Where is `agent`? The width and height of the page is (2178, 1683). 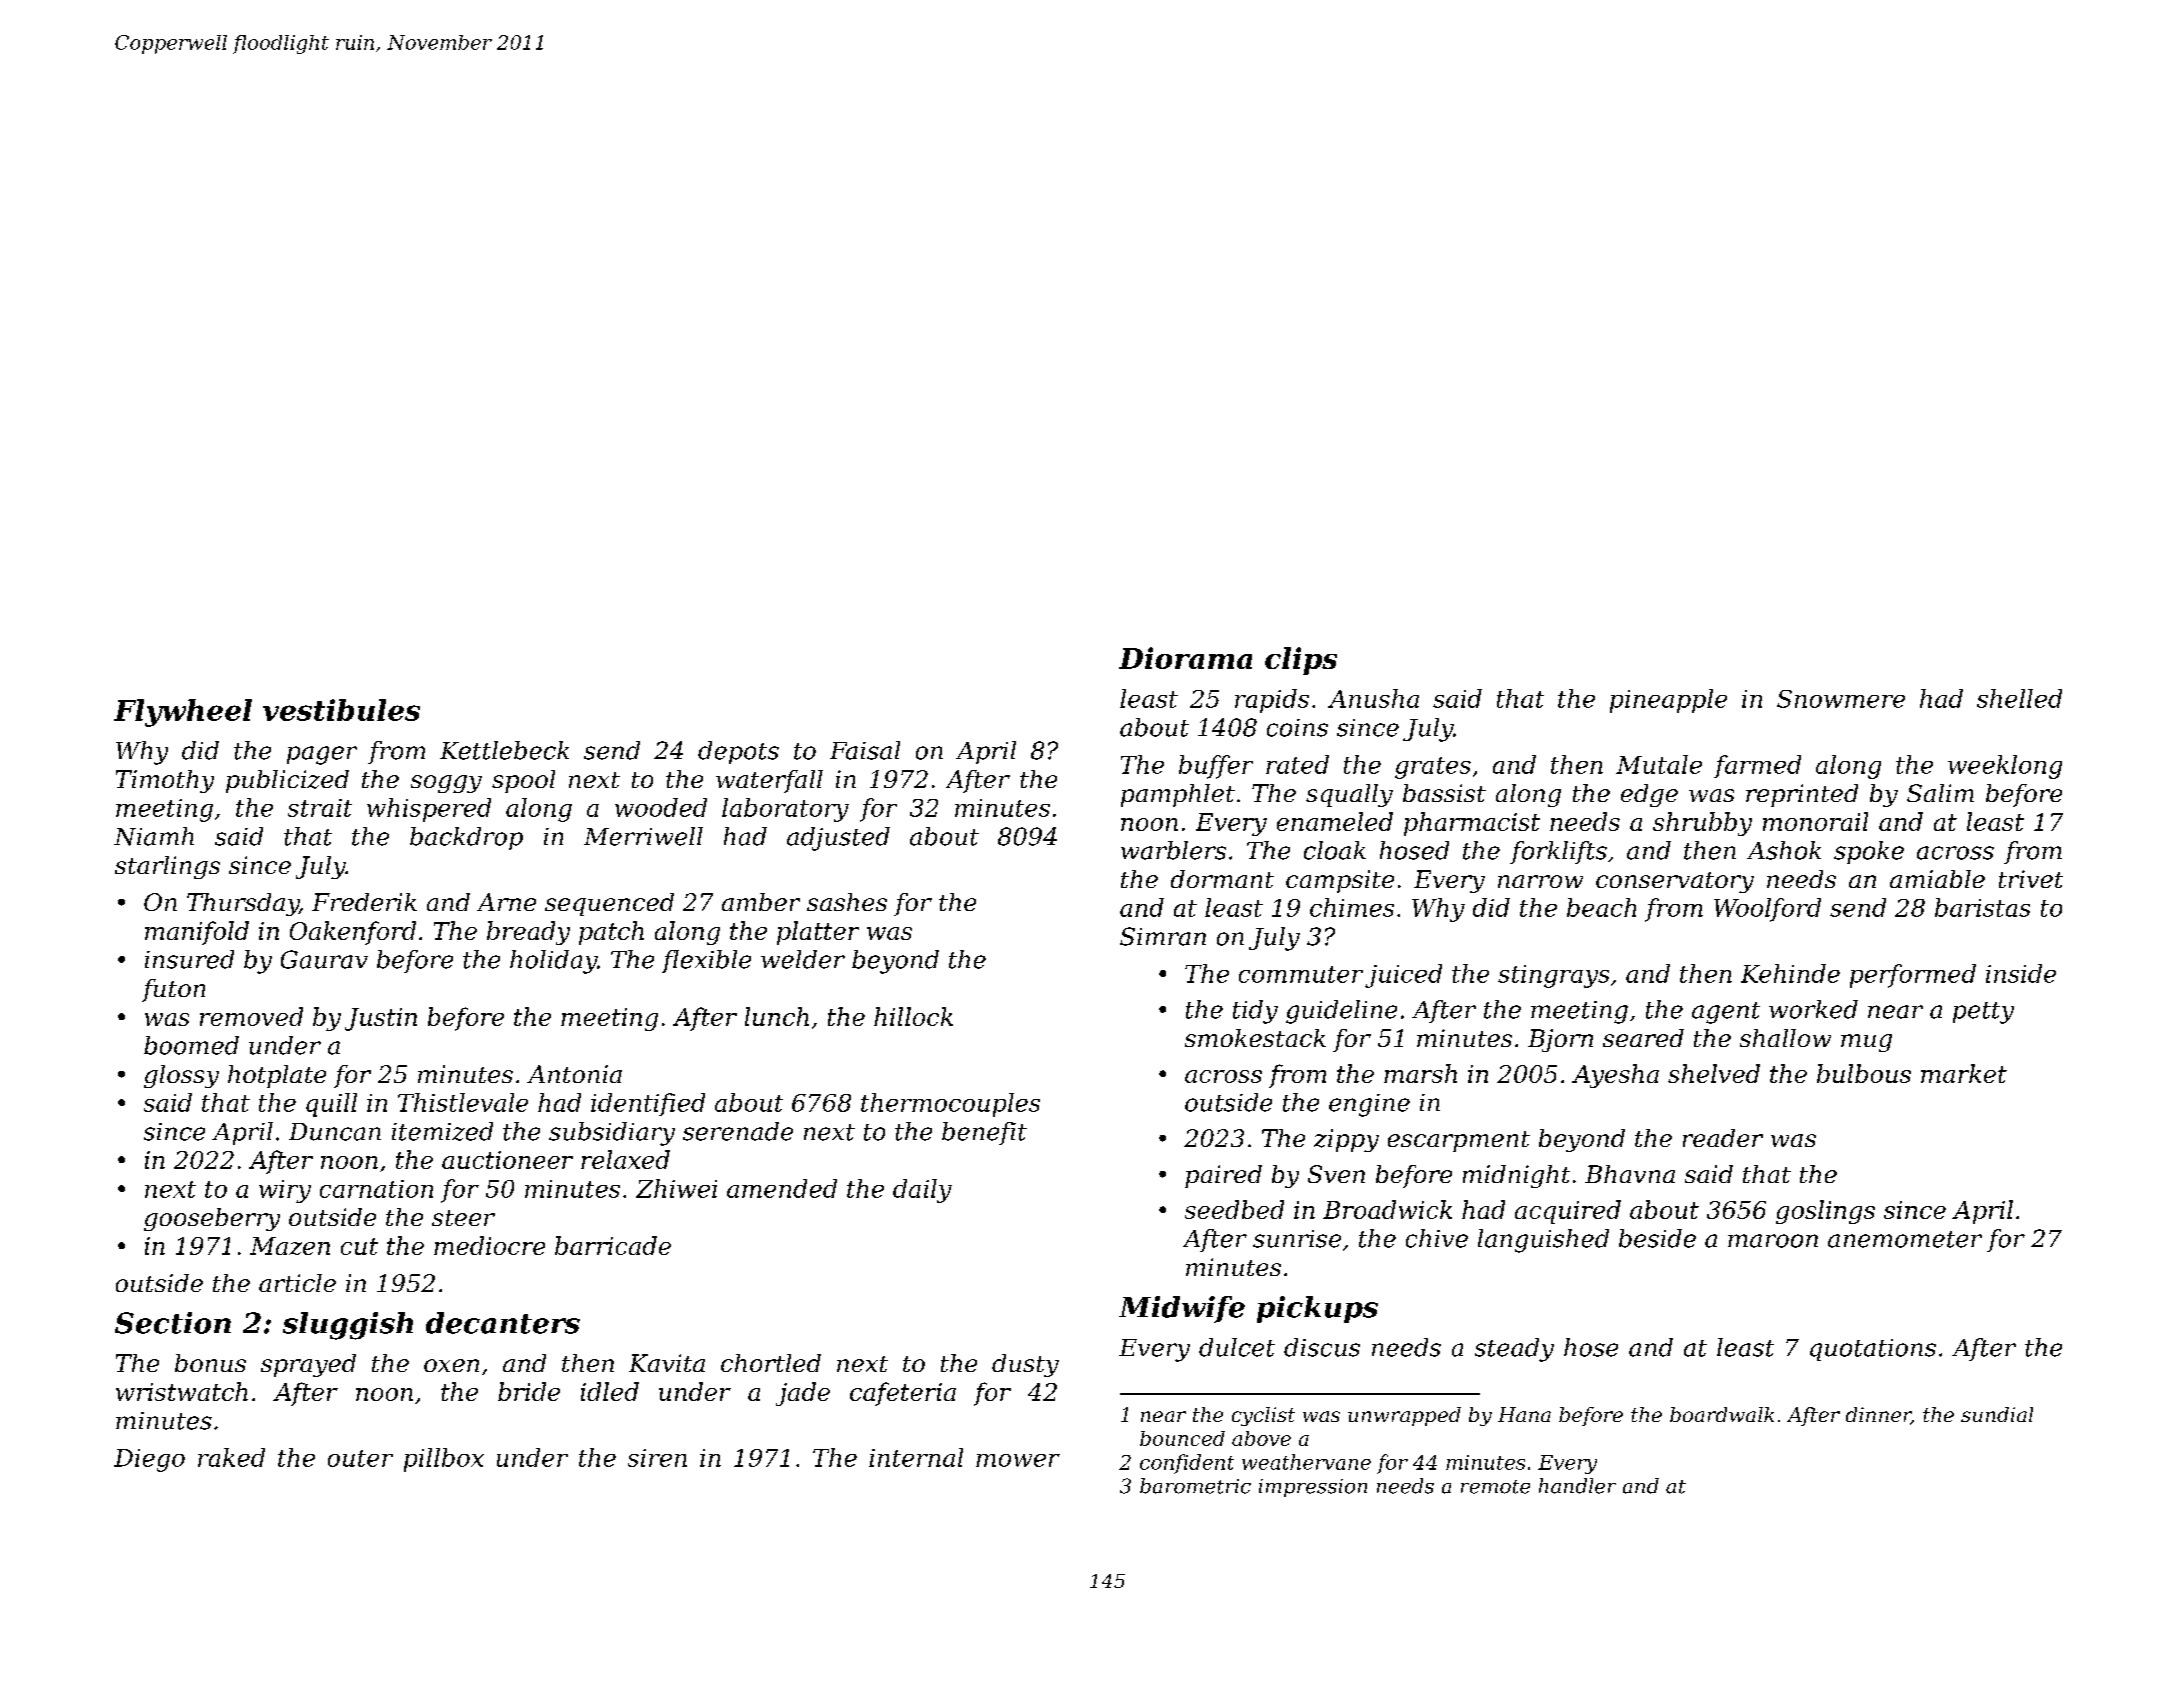
agent is located at coordinates (1726, 1013).
